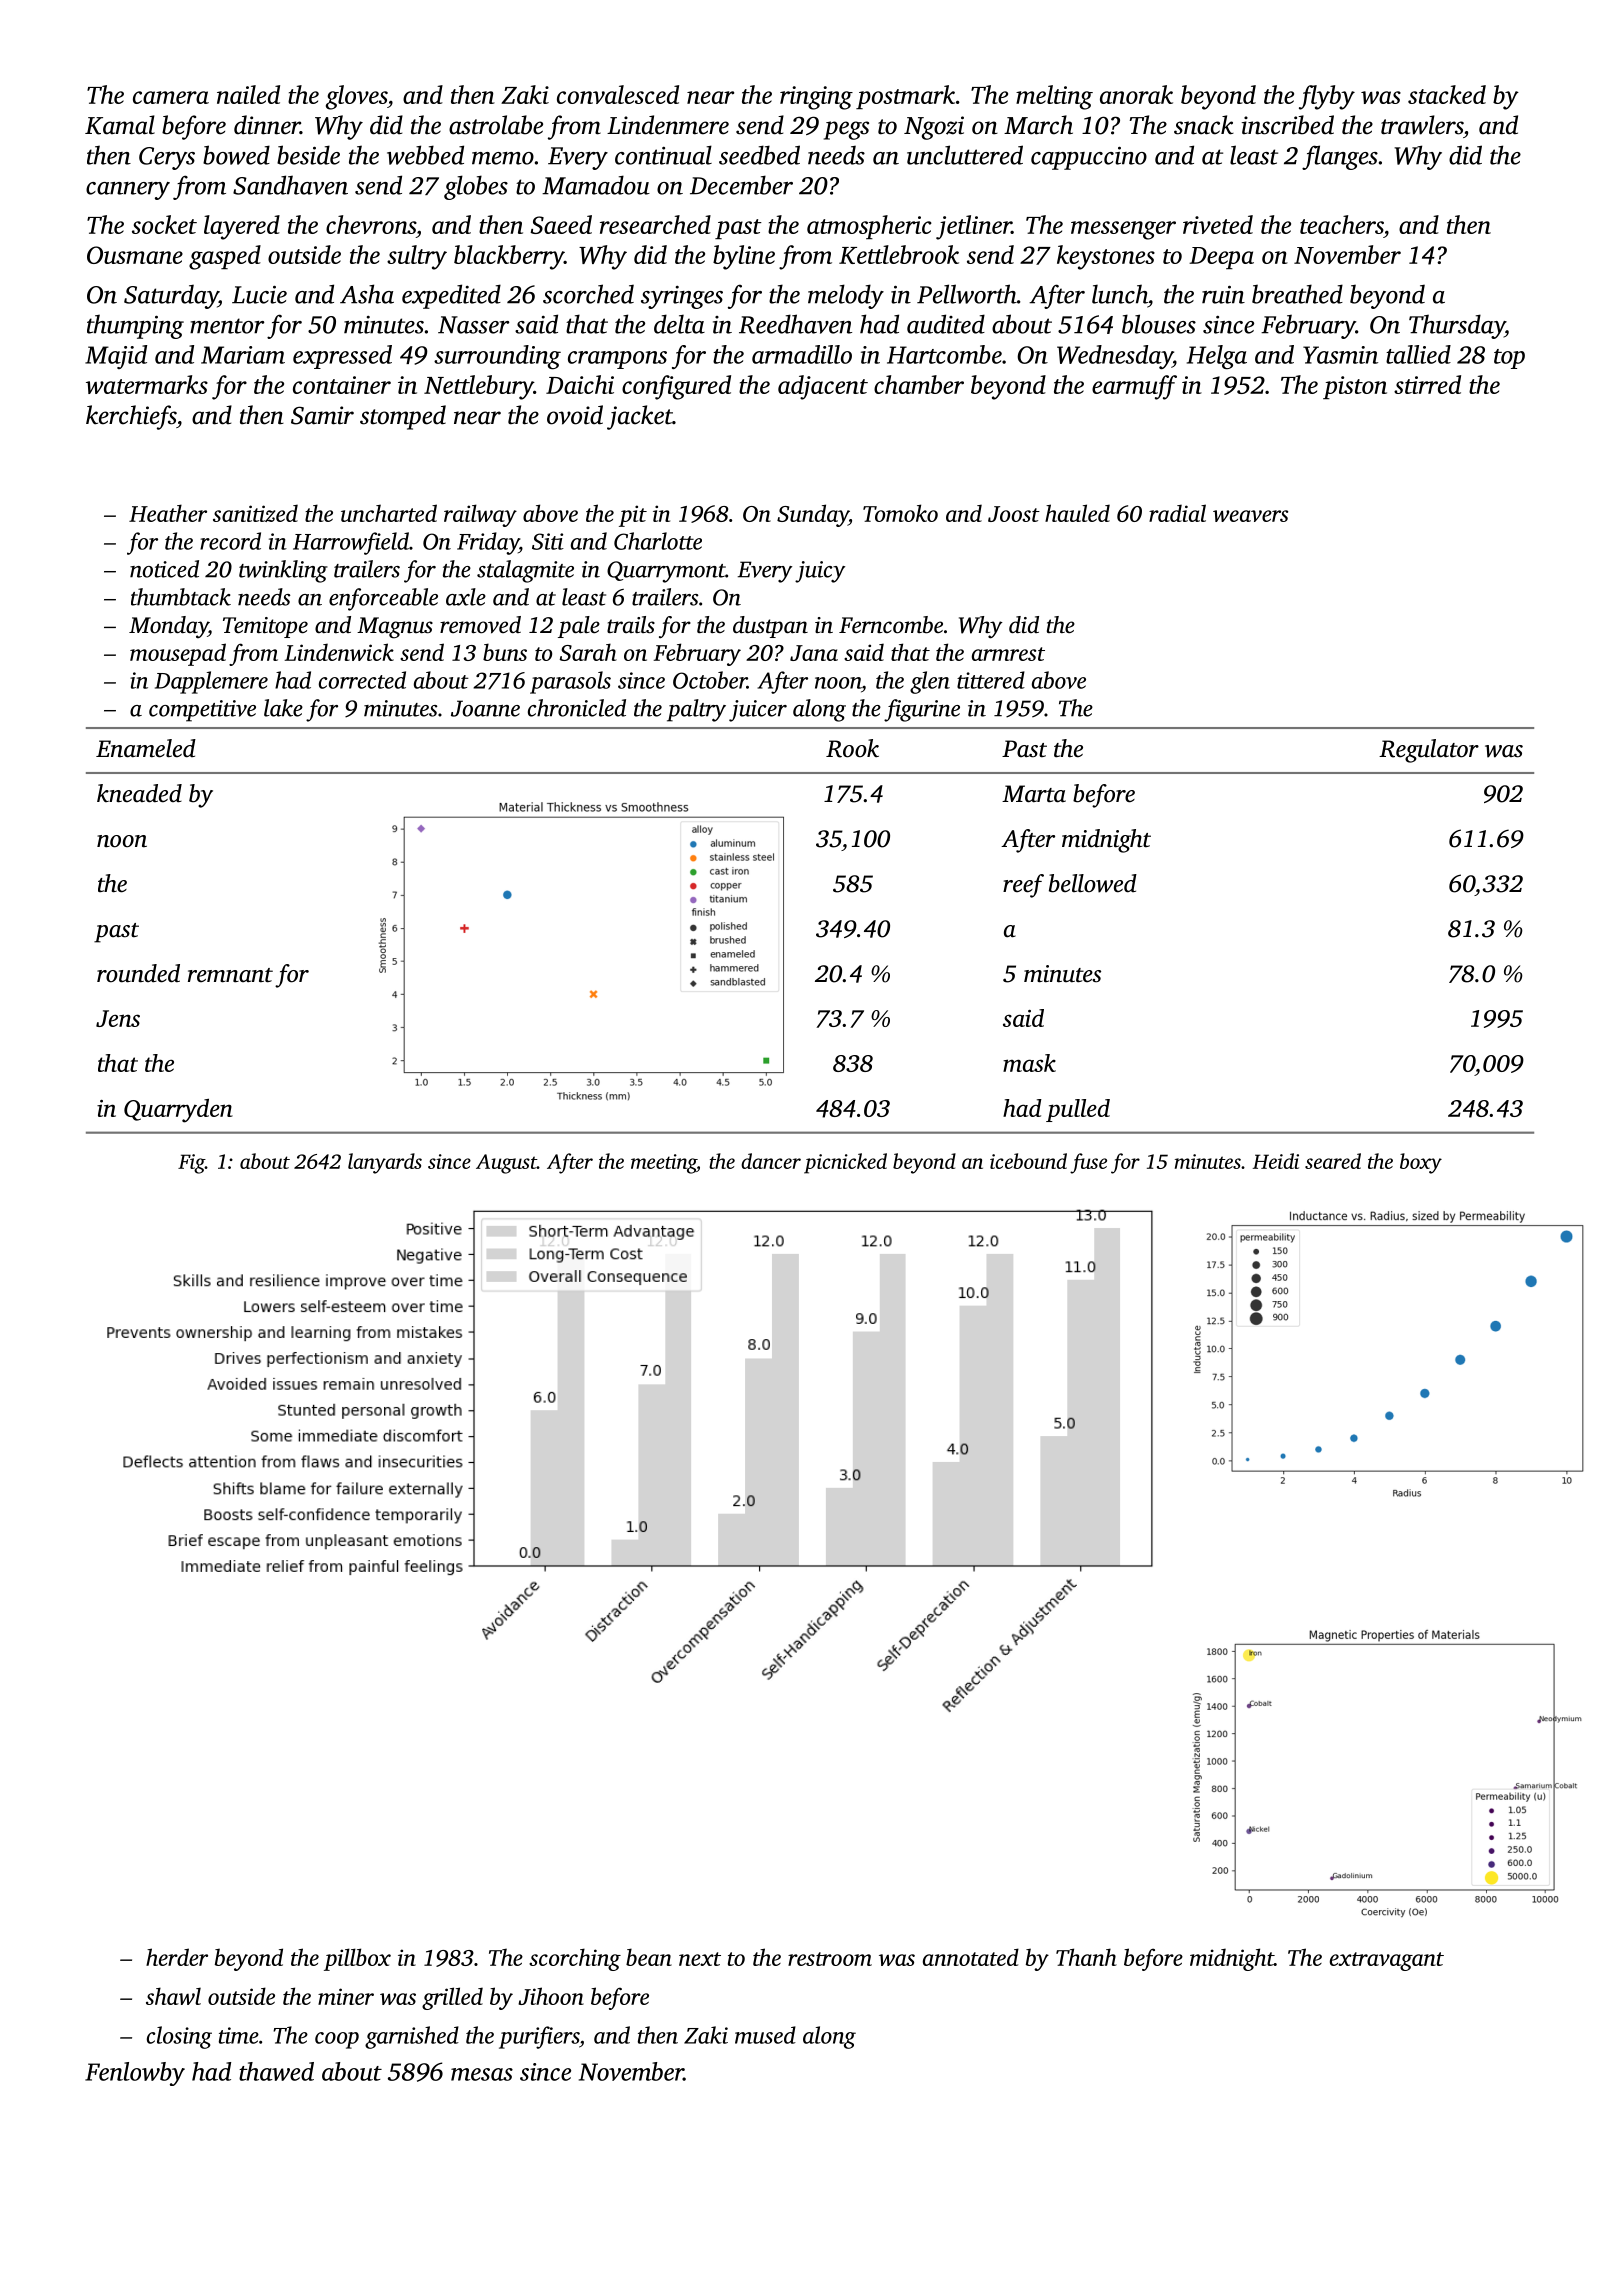 The height and width of the document is (2292, 1620). I want to click on piston, so click(1355, 387).
